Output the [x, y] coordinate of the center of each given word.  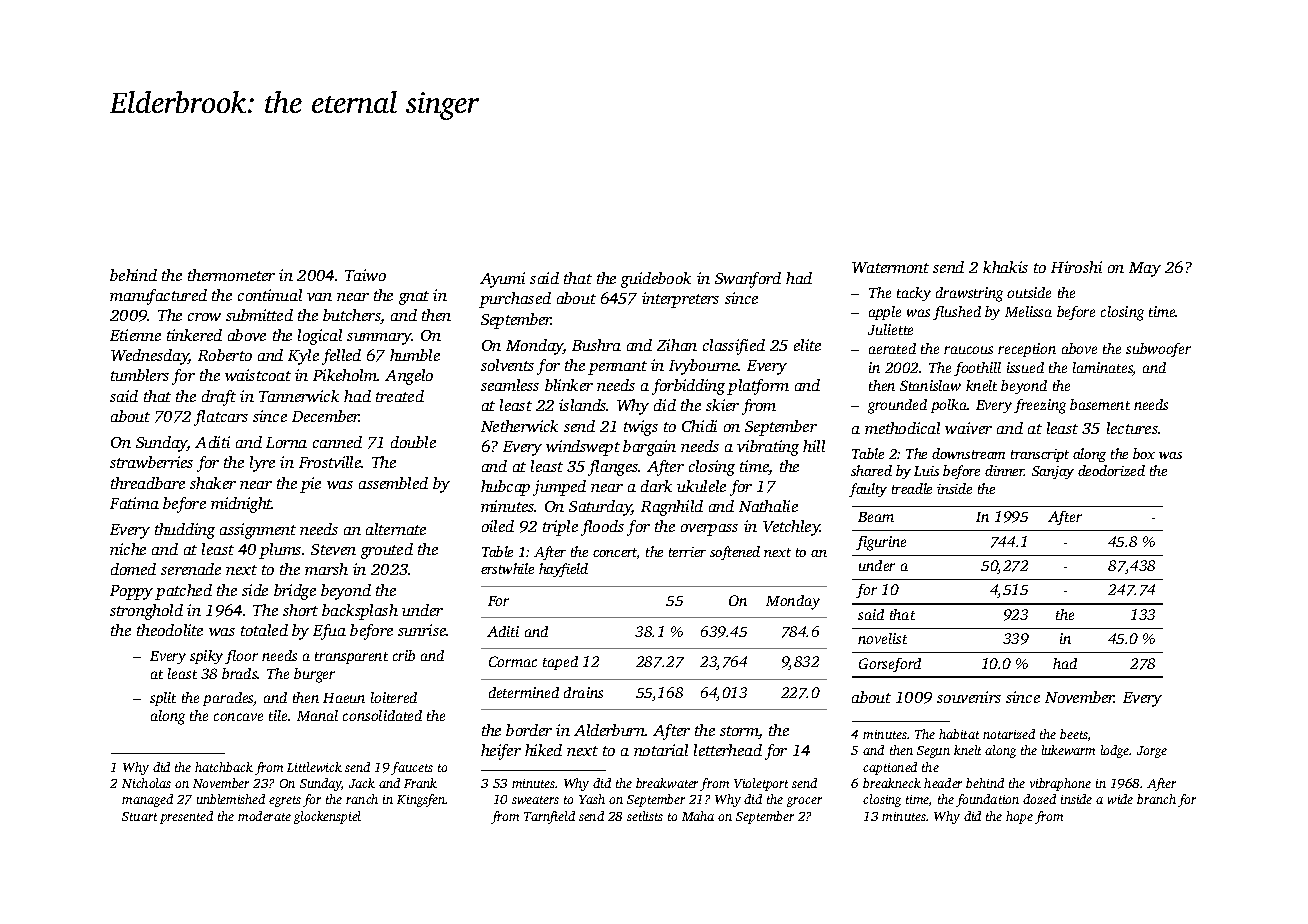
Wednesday [150, 357]
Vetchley [791, 528]
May [1145, 269]
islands [583, 405]
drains [583, 692]
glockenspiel [327, 817]
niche [128, 549]
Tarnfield [549, 817]
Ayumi [502, 280]
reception [1027, 350]
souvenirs [969, 697]
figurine [881, 543]
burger [314, 675]
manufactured [158, 297]
